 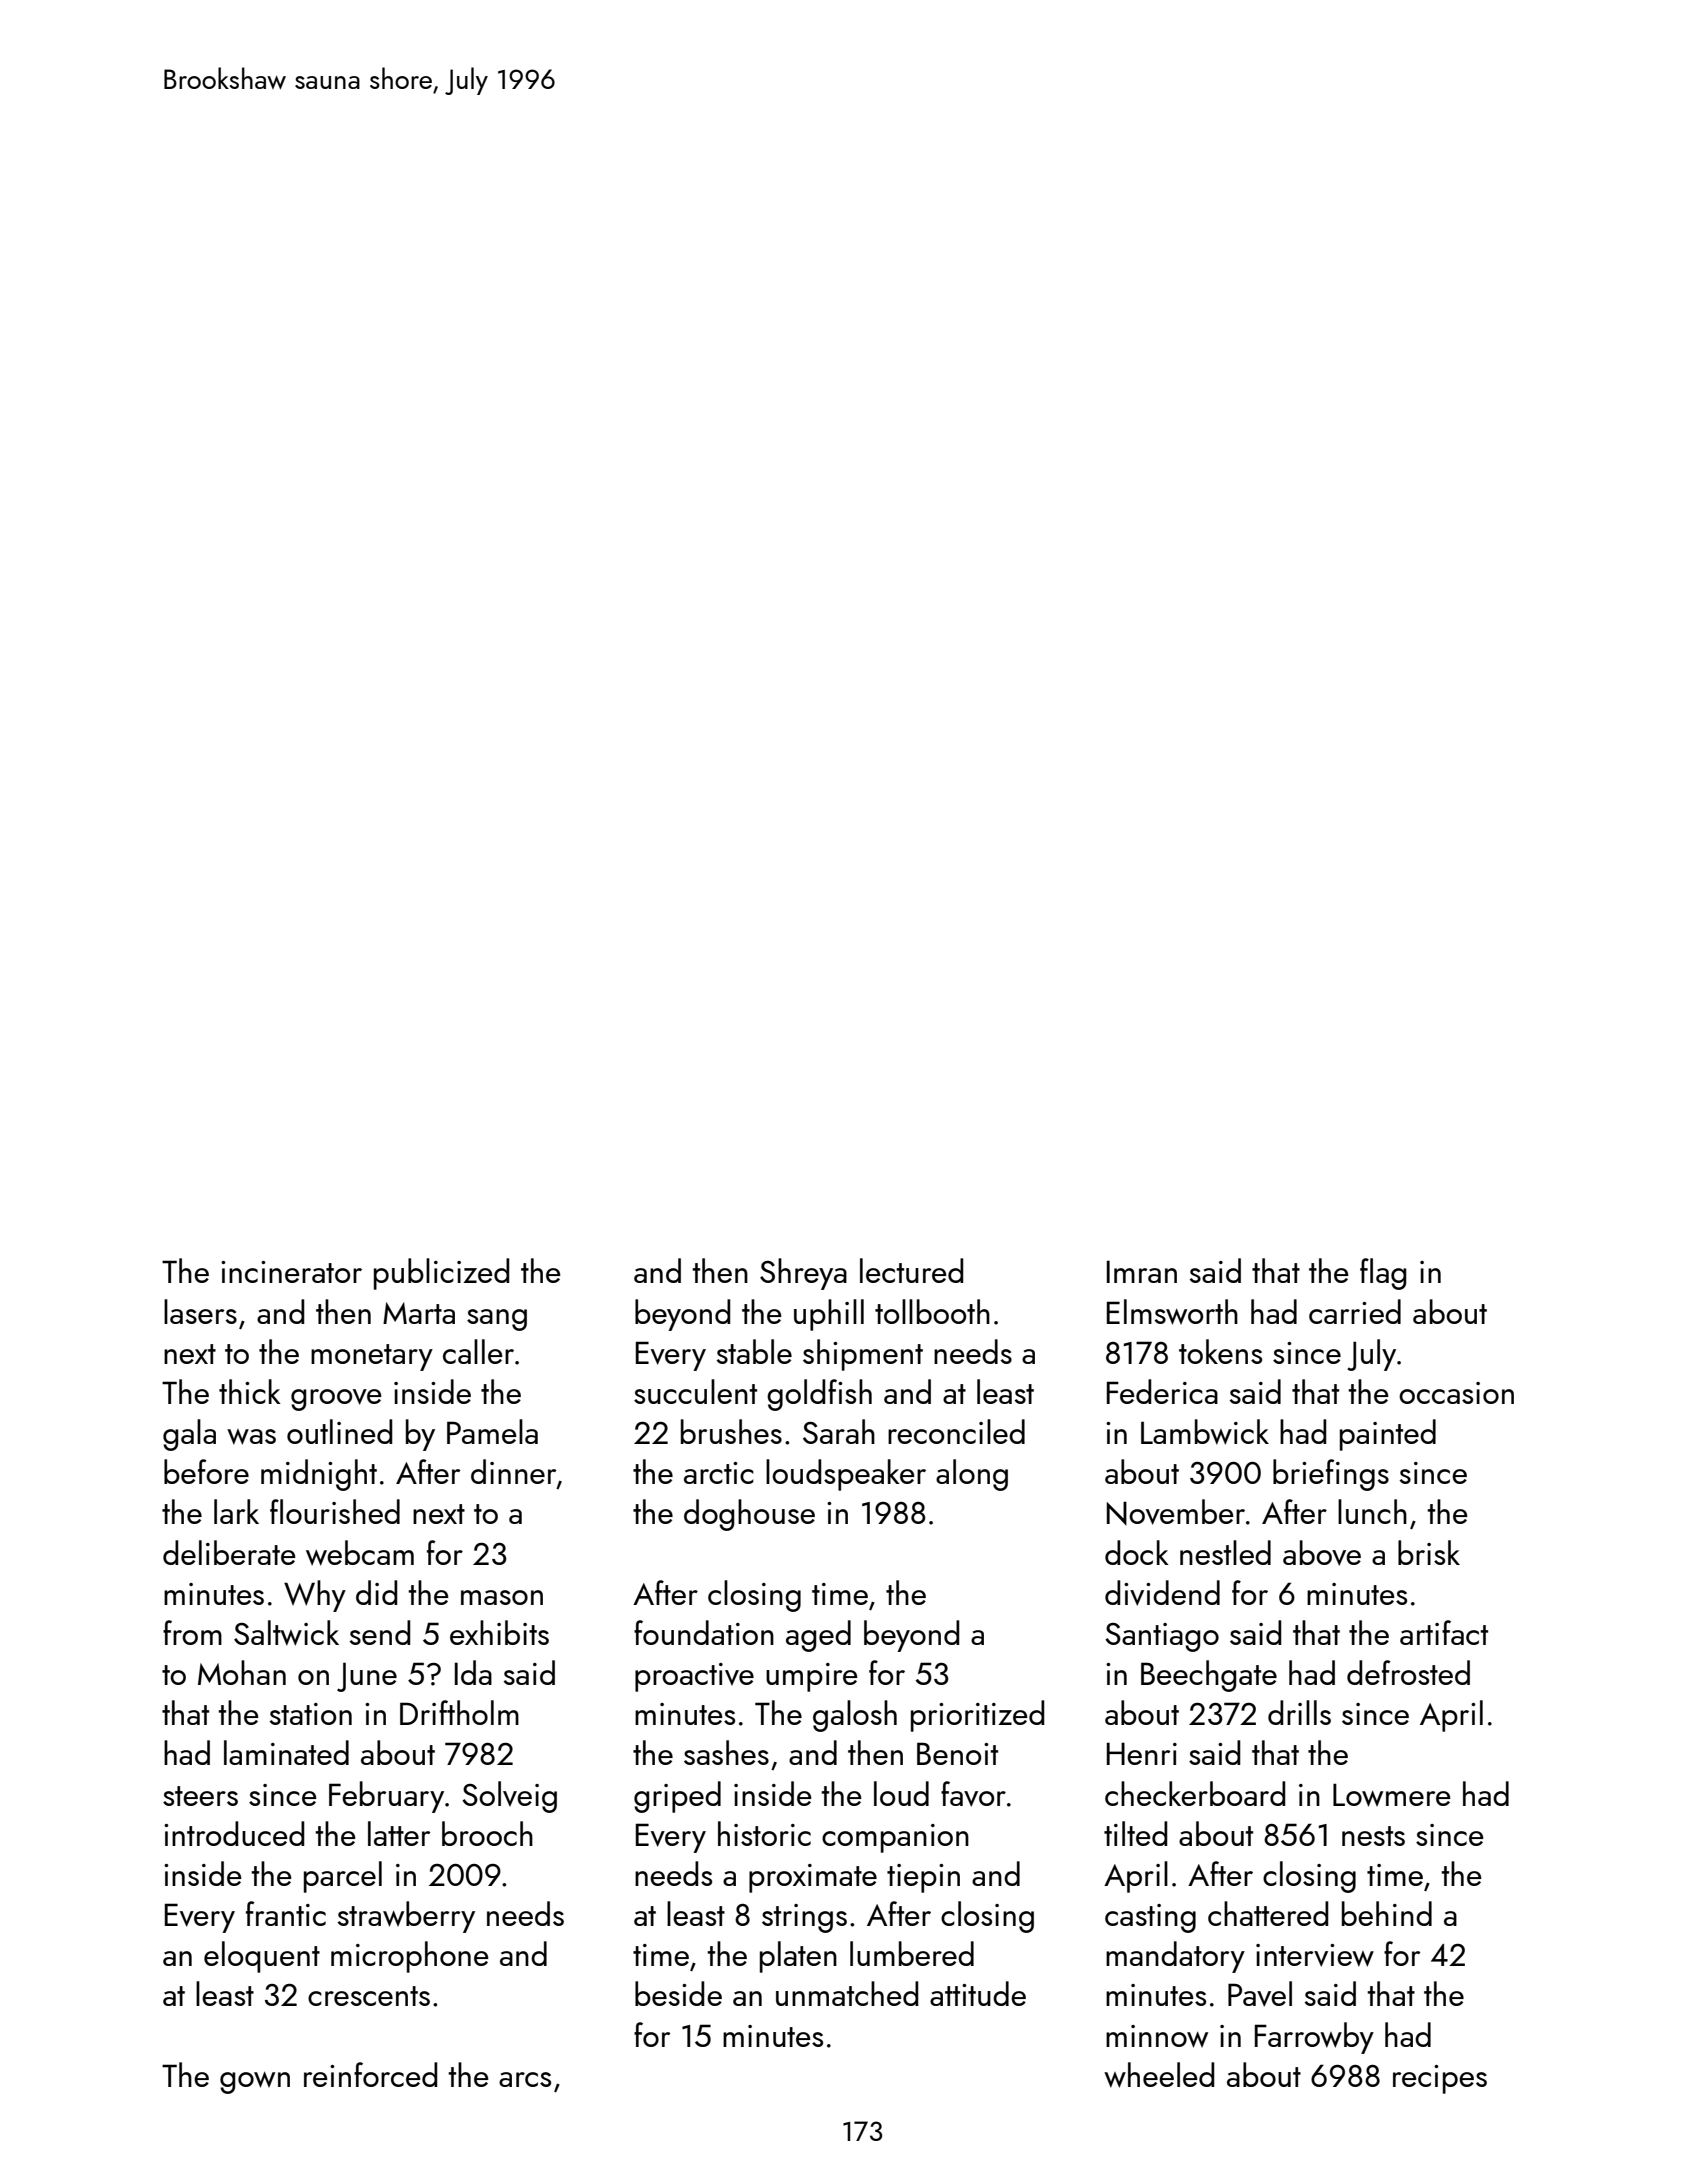 What do you see at coordinates (678, 1993) in the image?
I see `beside` at bounding box center [678, 1993].
